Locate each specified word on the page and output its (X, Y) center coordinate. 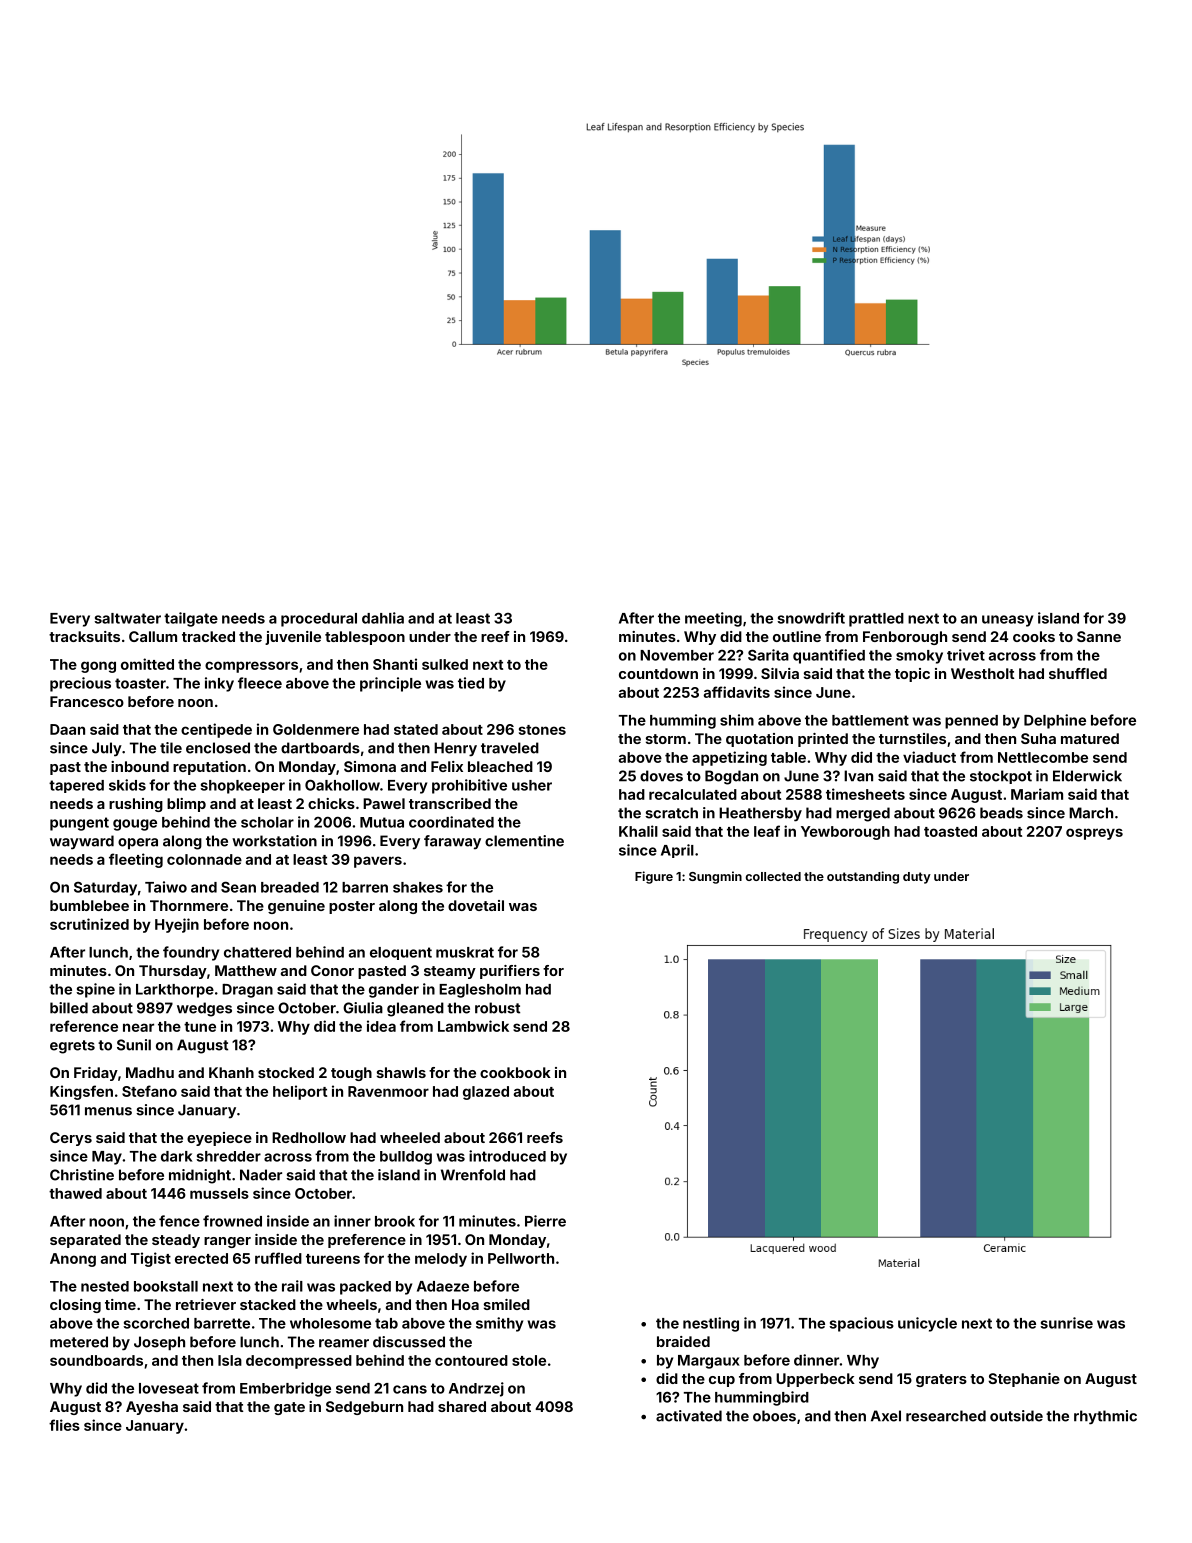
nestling (711, 1324)
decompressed (299, 1362)
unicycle (927, 1324)
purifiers (510, 972)
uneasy (1007, 621)
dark (176, 1156)
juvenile (293, 638)
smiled (507, 1304)
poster (352, 907)
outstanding (863, 877)
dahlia (383, 618)
